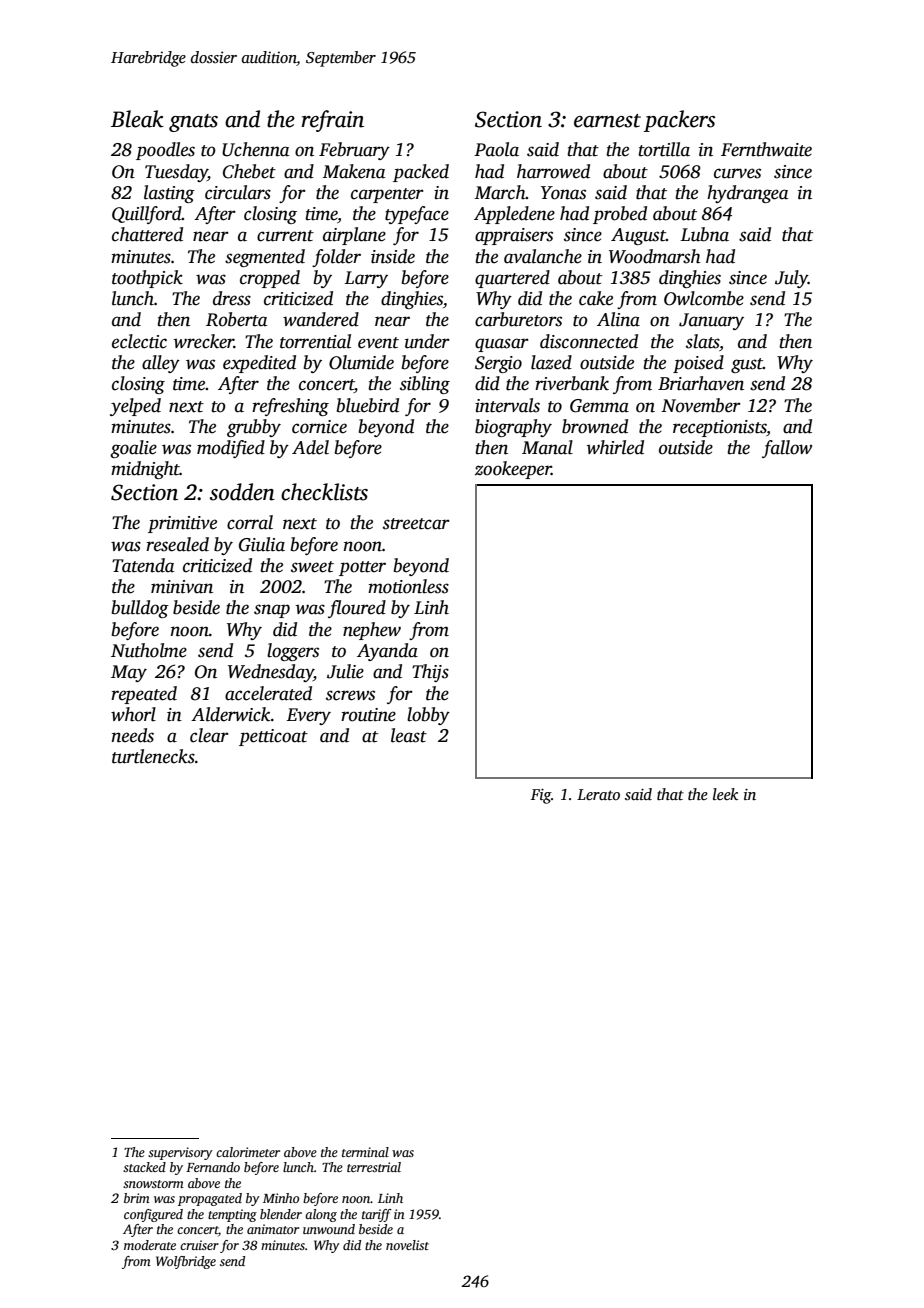 The image size is (924, 1308). What do you see at coordinates (271, 673) in the screenshot?
I see `Wednesday` at bounding box center [271, 673].
